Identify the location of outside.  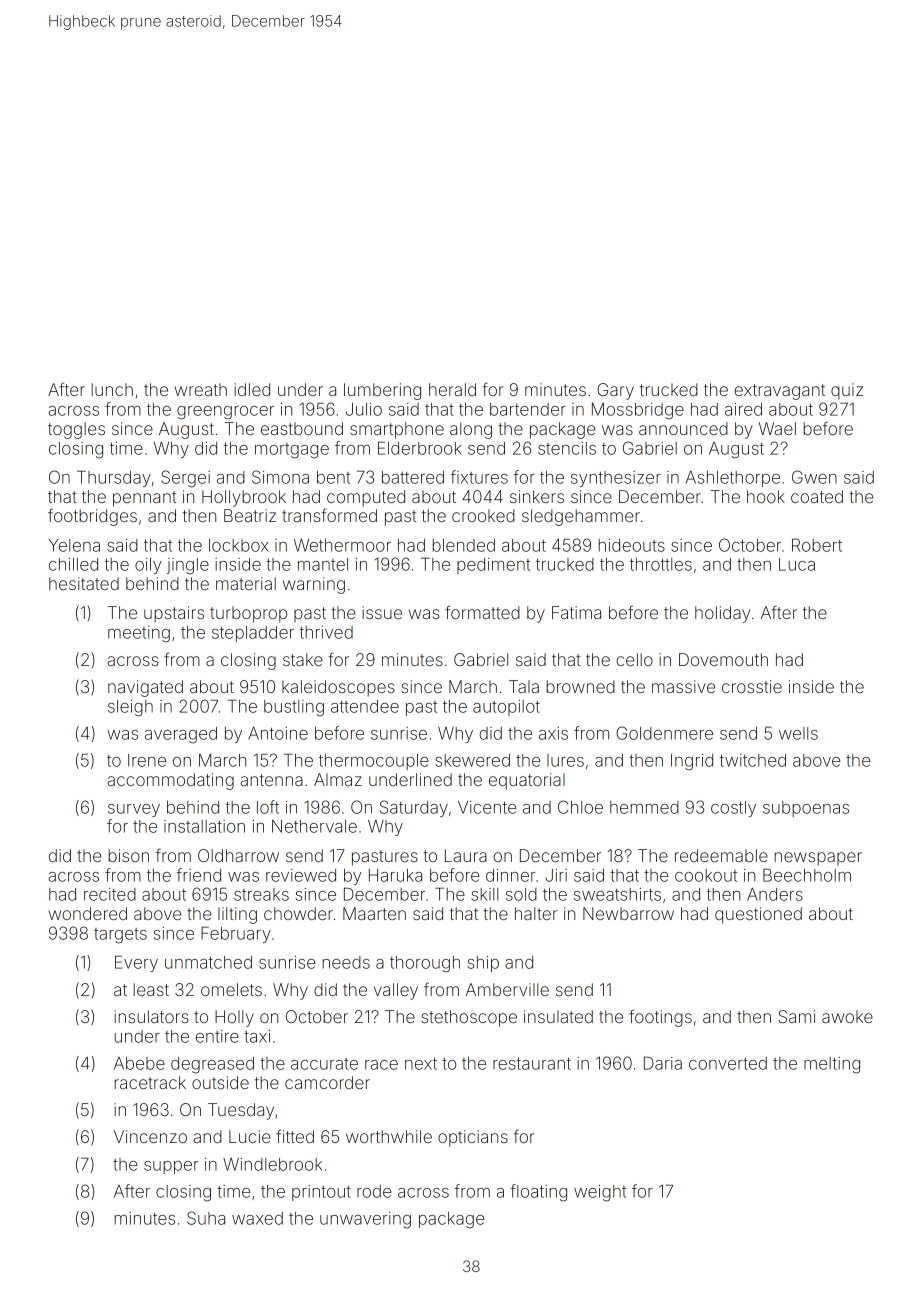
(220, 1082).
